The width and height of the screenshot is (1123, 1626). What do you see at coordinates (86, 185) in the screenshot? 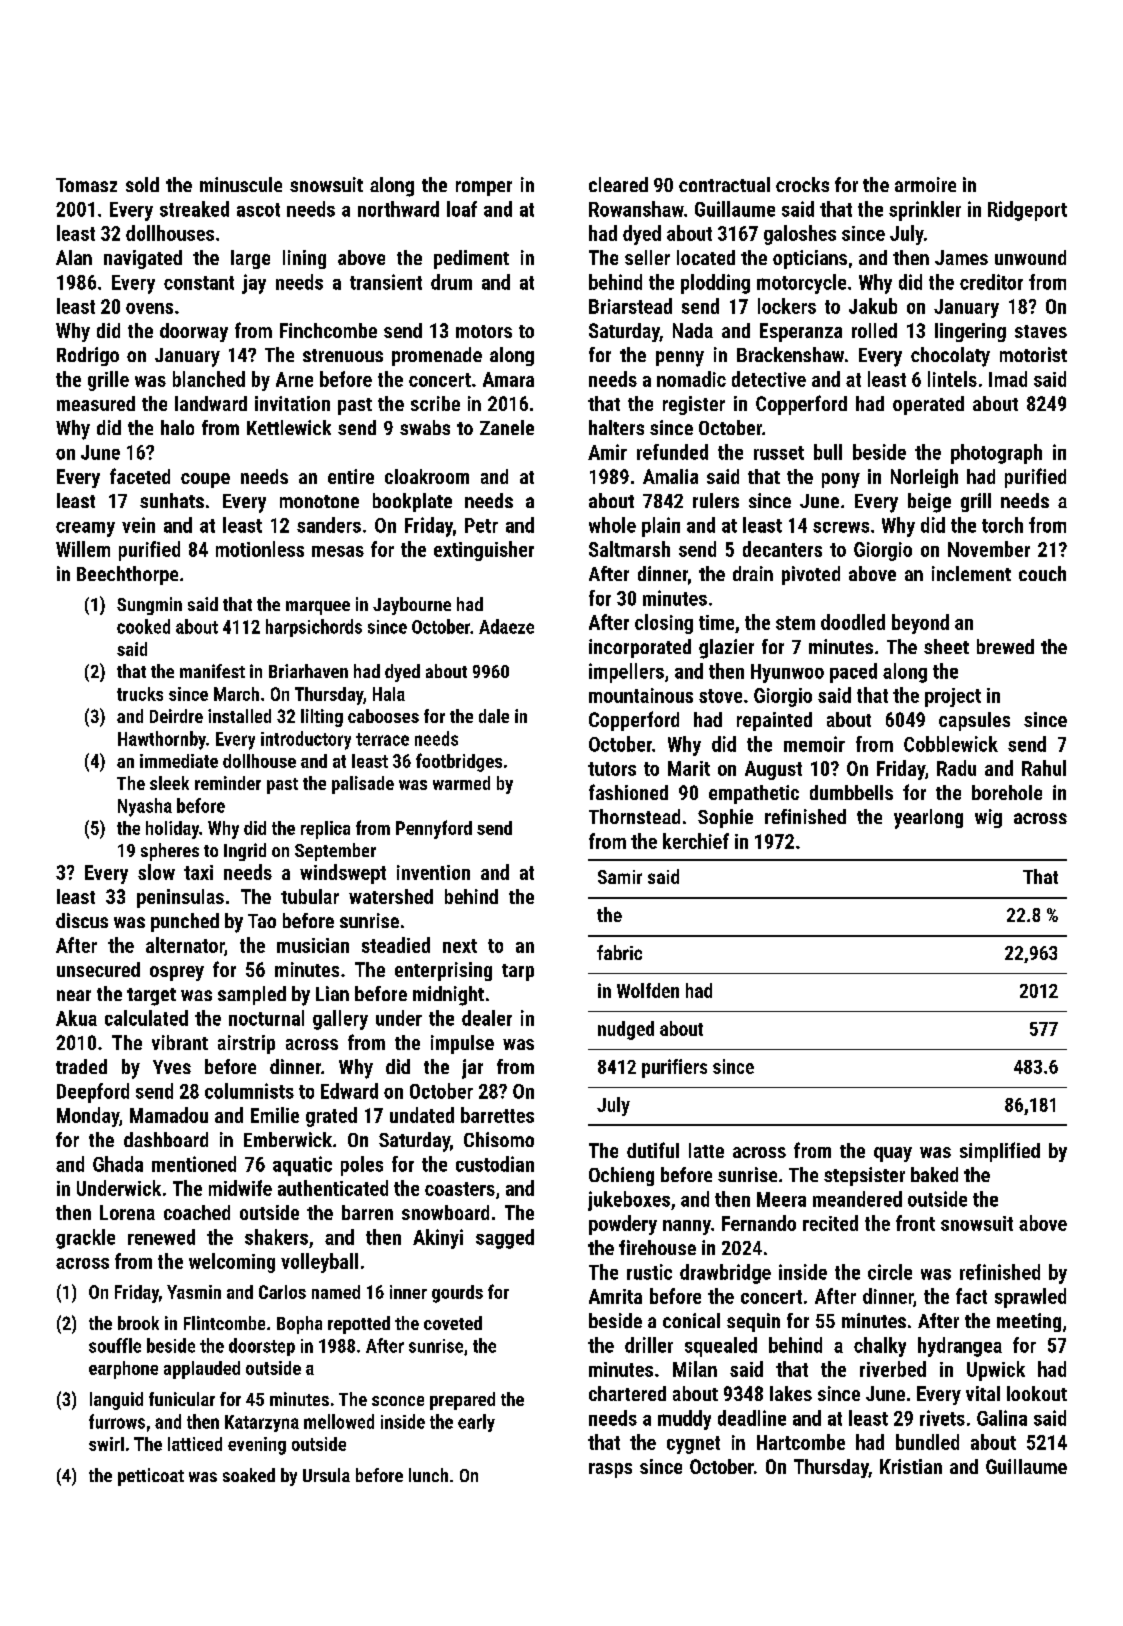
I see `Tomasz` at bounding box center [86, 185].
